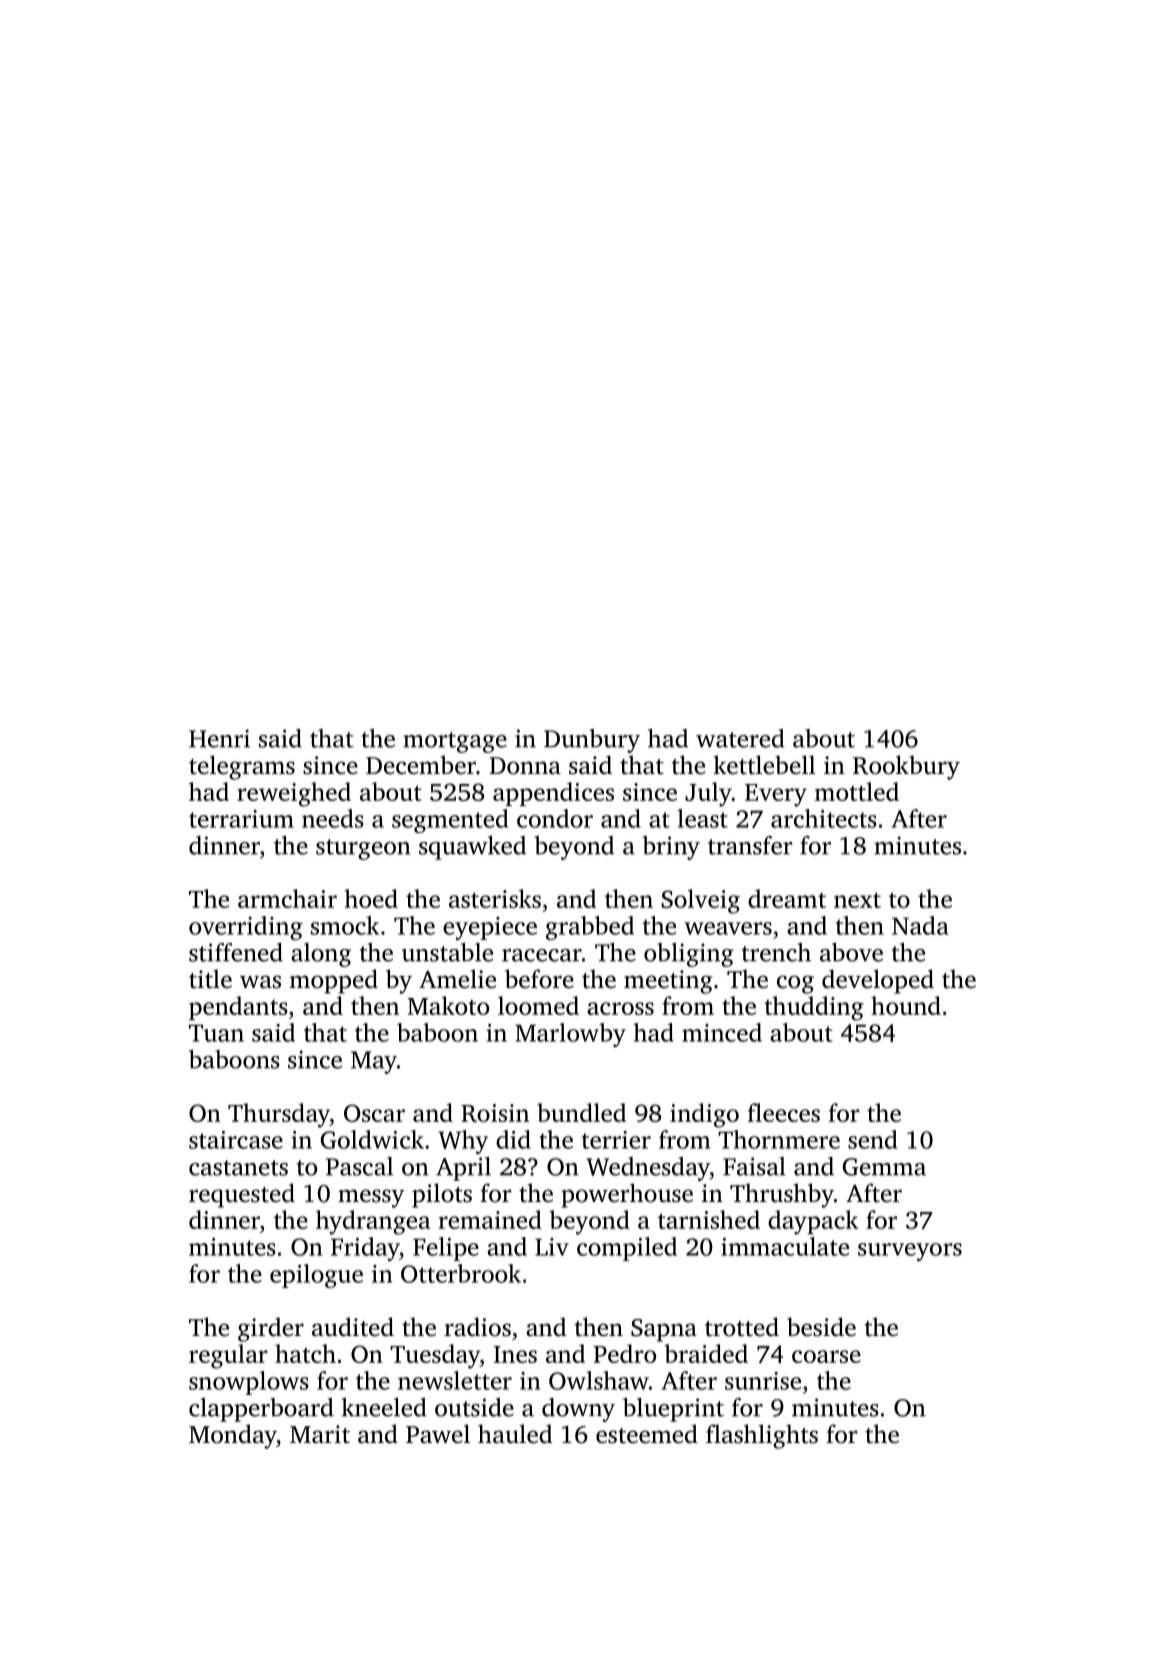  What do you see at coordinates (764, 765) in the screenshot?
I see `kettlebell` at bounding box center [764, 765].
